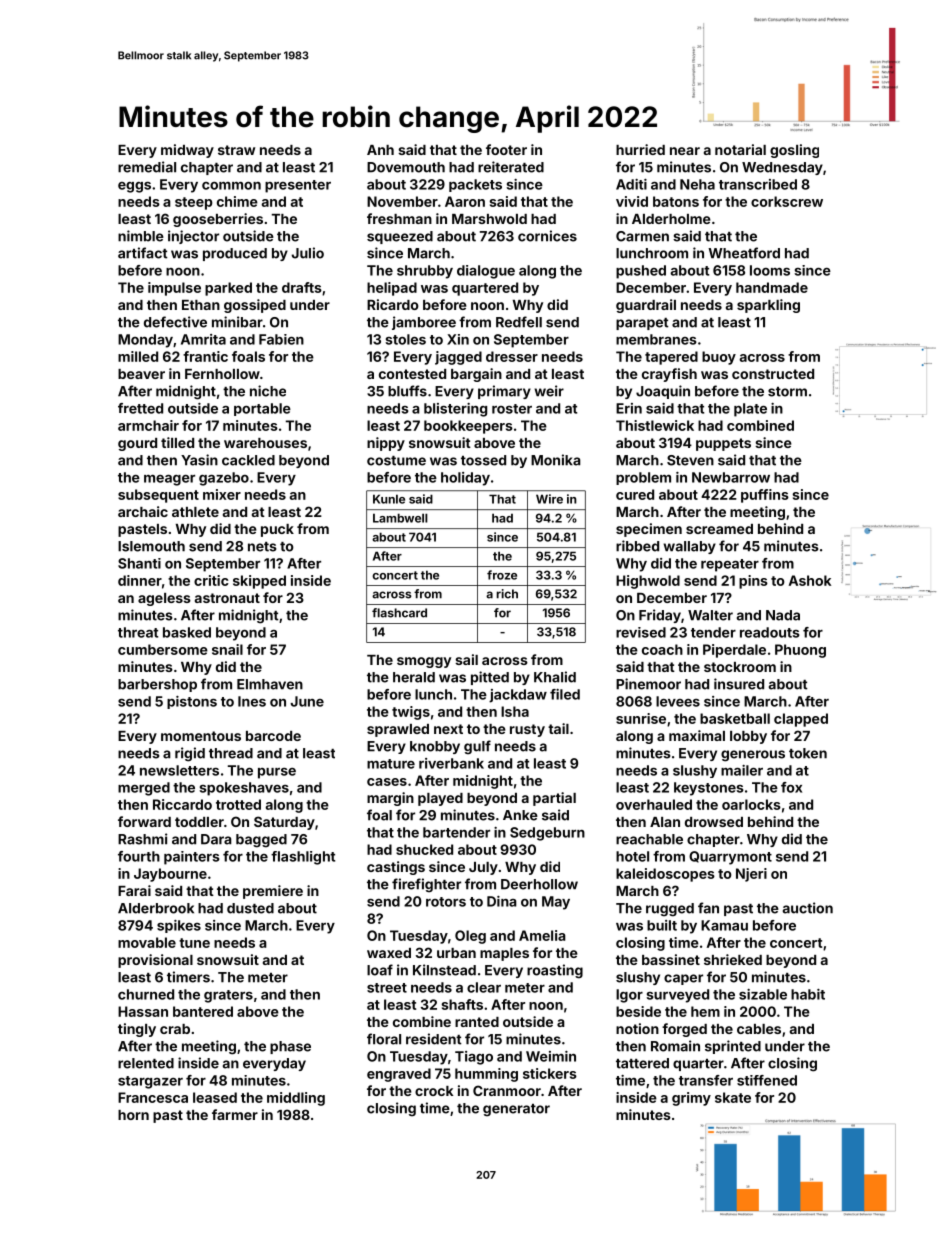  Describe the element at coordinates (490, 678) in the page. I see `pitted` at that location.
